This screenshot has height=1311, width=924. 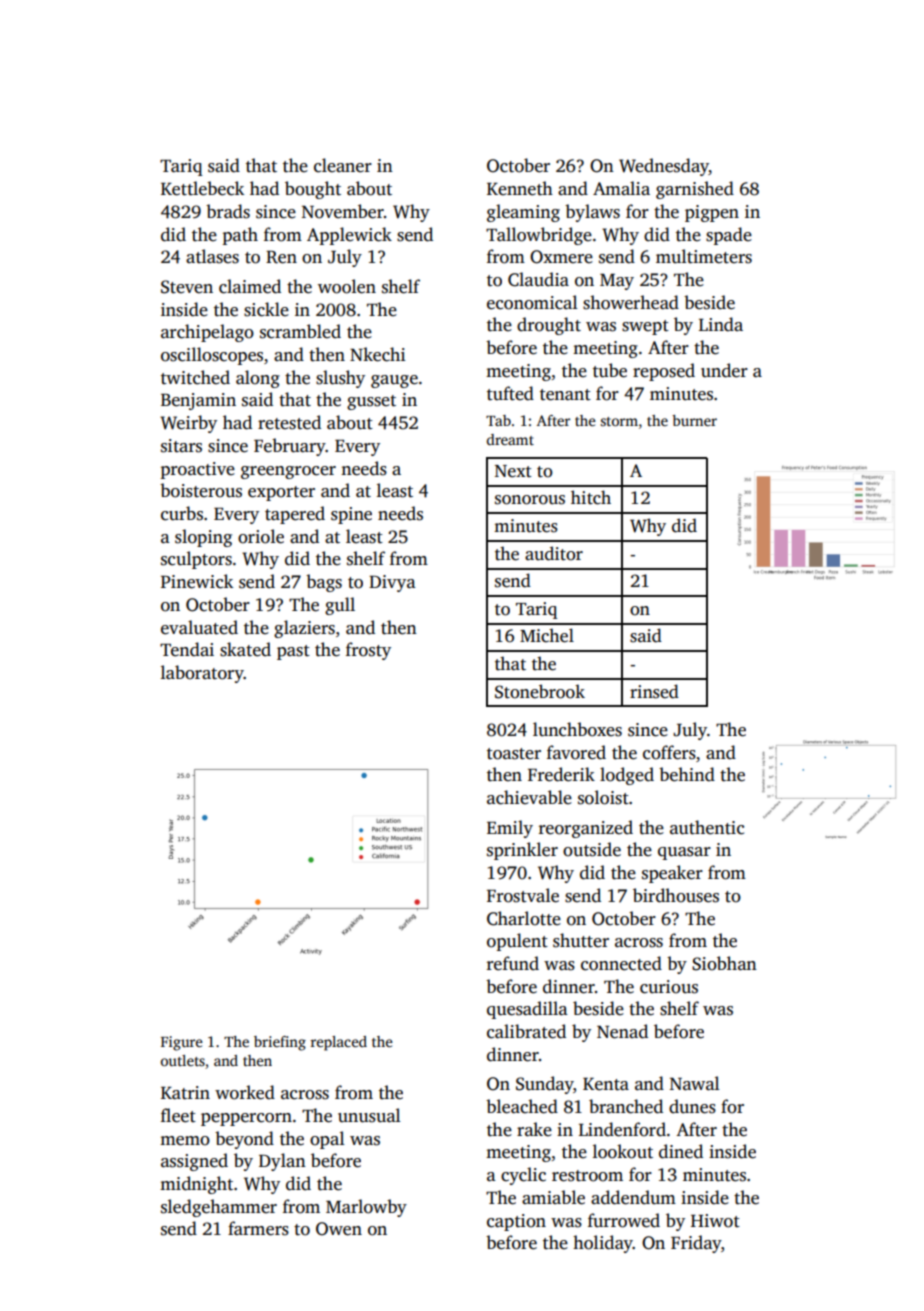 What do you see at coordinates (202, 188) in the screenshot?
I see `Kettlebeck` at bounding box center [202, 188].
